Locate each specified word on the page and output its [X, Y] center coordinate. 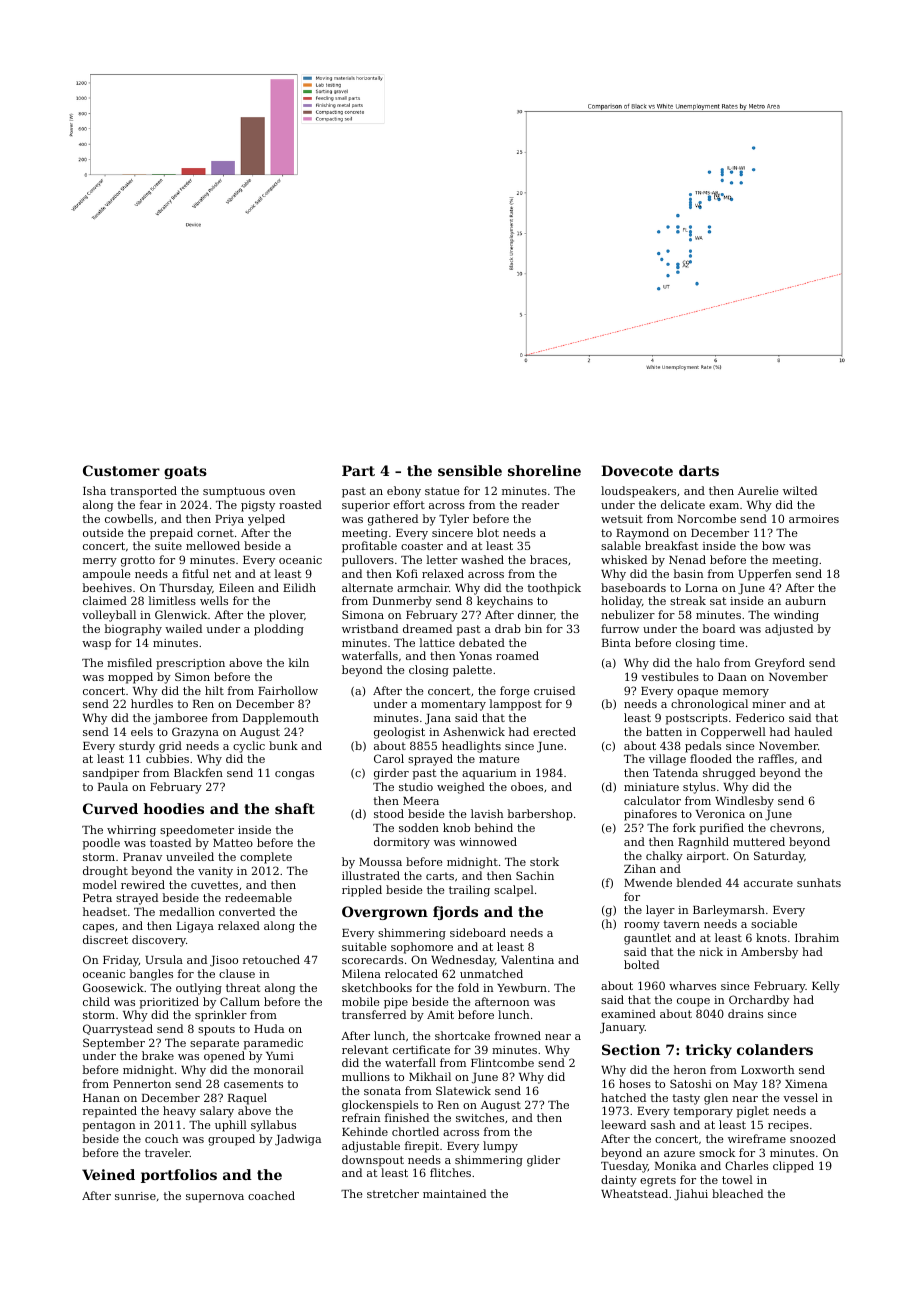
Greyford [780, 664]
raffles [776, 758]
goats [185, 472]
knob [456, 827]
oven [282, 492]
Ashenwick [474, 731]
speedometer [197, 831]
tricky [709, 1051]
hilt [214, 690]
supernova [215, 1198]
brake [158, 1055]
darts [699, 470]
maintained [454, 1193]
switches [480, 1117]
